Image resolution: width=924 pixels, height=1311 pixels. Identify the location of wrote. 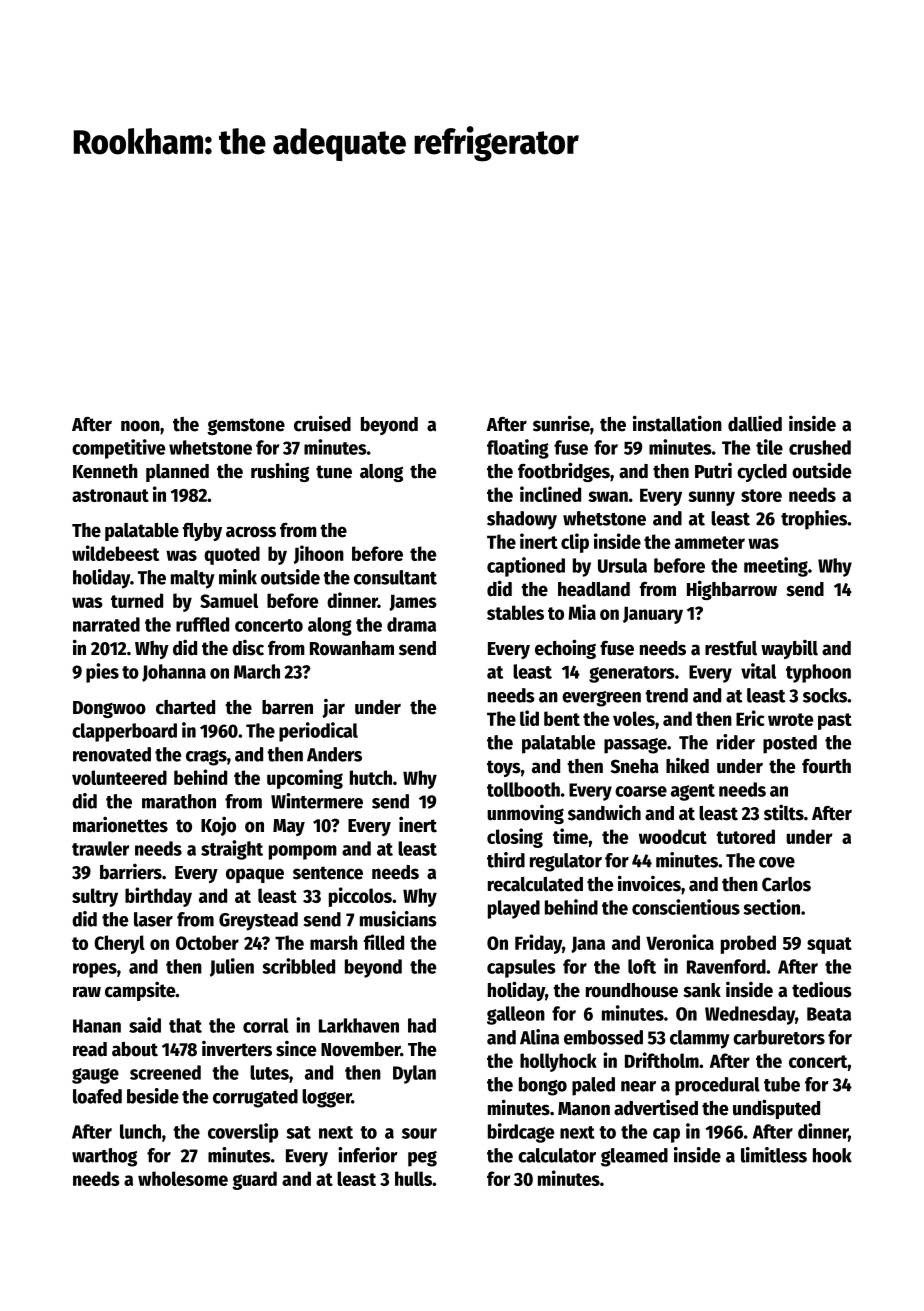
(790, 719).
